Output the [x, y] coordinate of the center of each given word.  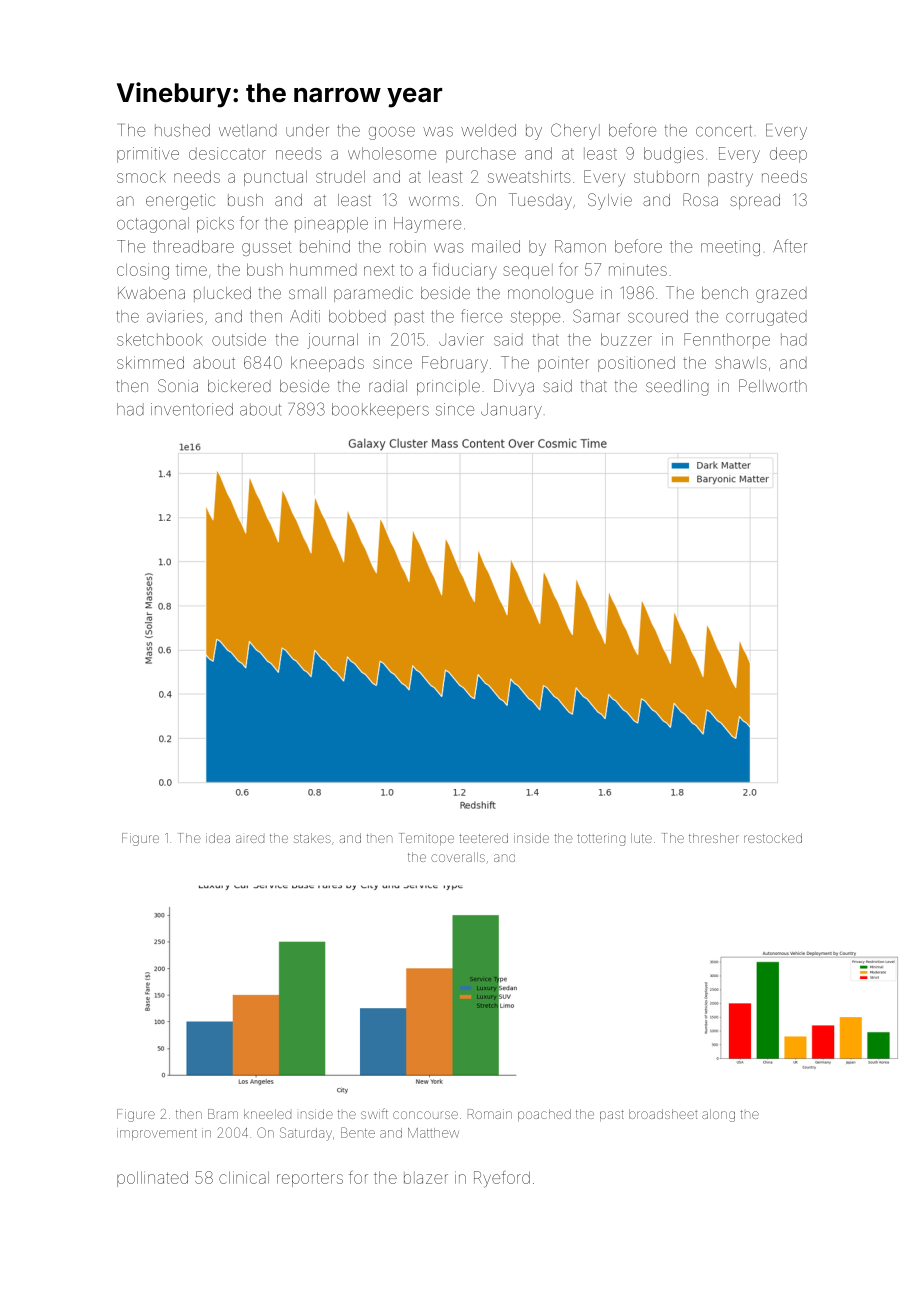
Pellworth [773, 385]
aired [250, 839]
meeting [730, 248]
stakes [312, 838]
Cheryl [575, 131]
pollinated [152, 1179]
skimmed [150, 362]
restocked [773, 838]
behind [325, 246]
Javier [461, 339]
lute [641, 838]
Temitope [427, 839]
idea [218, 838]
